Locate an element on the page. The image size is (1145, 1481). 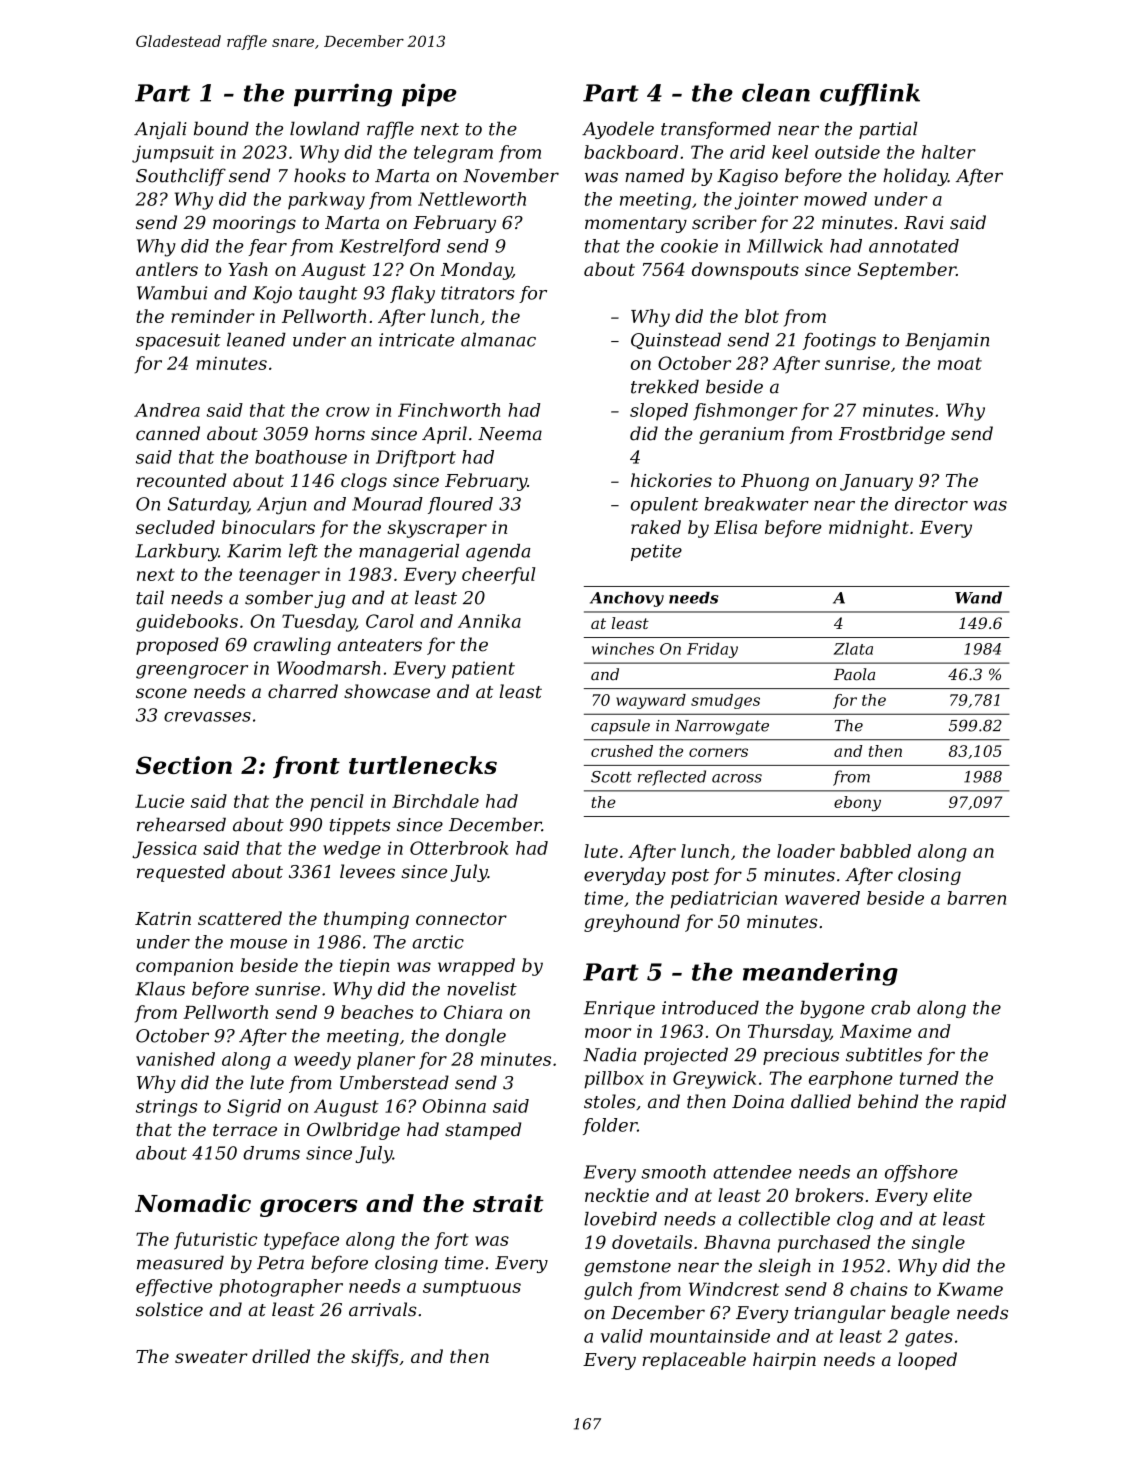
titrators is located at coordinates (477, 293).
